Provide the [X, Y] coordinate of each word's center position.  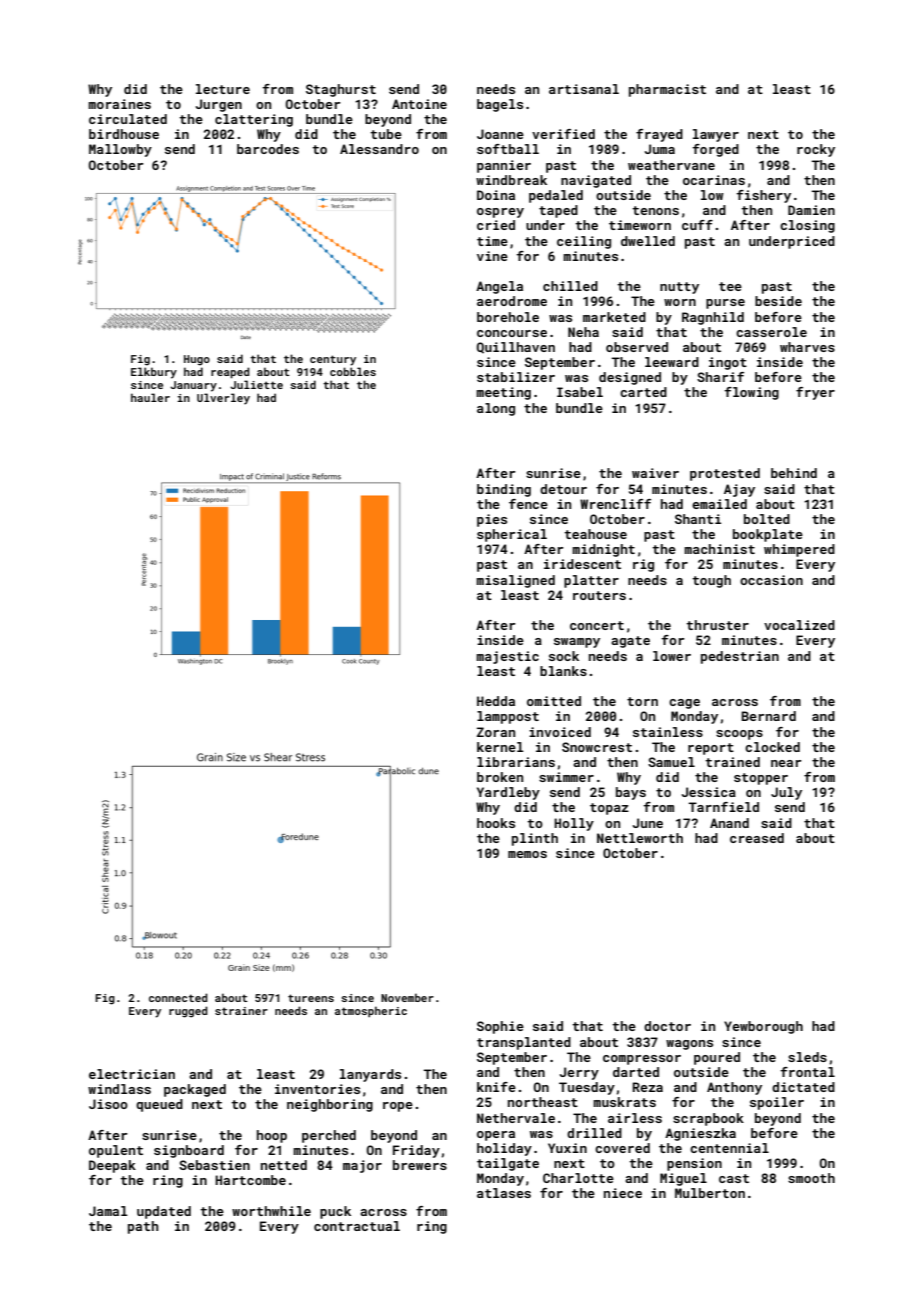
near [786, 763]
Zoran [496, 732]
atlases [504, 1193]
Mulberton [710, 1193]
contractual [357, 1226]
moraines [119, 104]
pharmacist [667, 90]
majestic [507, 657]
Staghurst [341, 90]
